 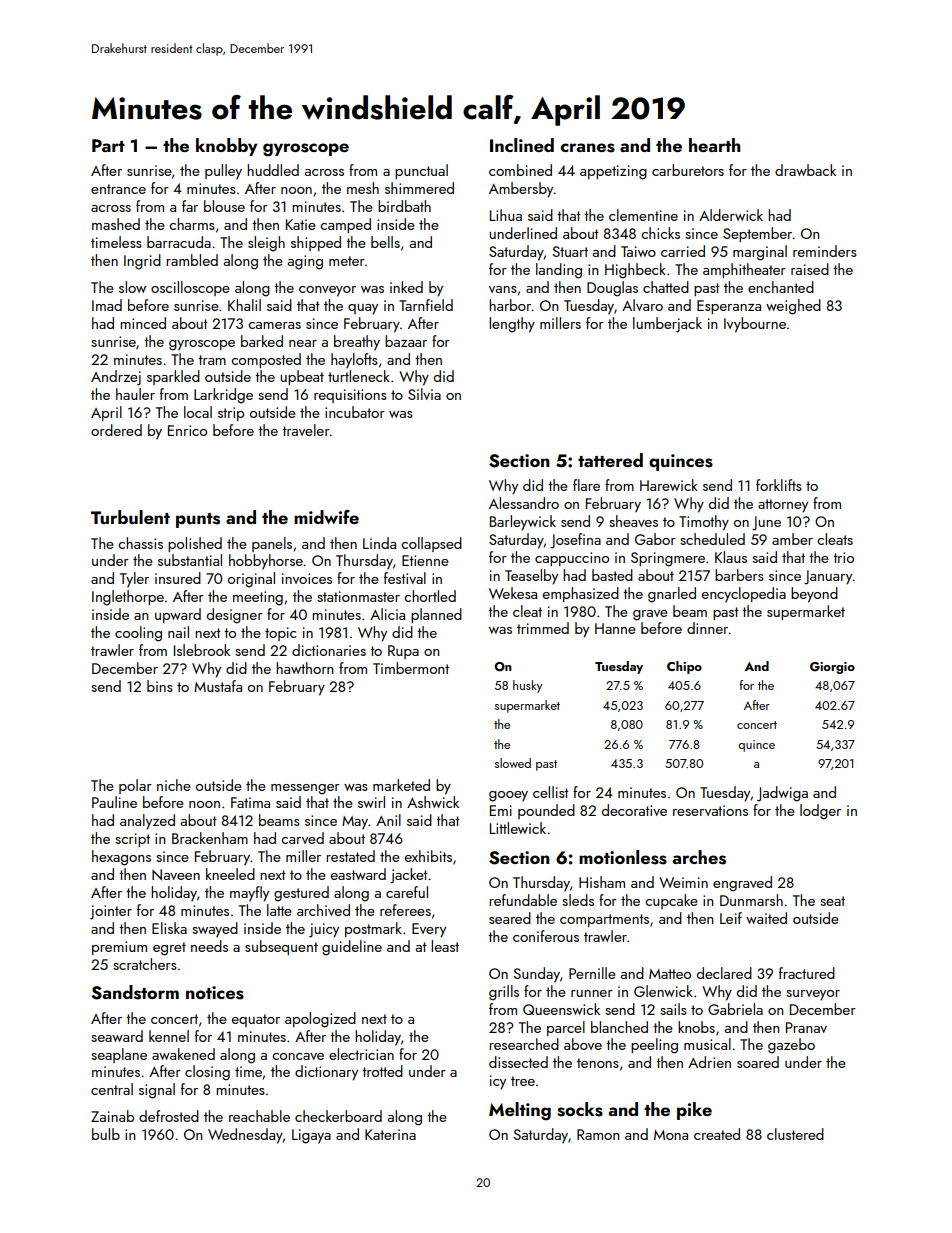 I want to click on Hanne, so click(x=615, y=628).
